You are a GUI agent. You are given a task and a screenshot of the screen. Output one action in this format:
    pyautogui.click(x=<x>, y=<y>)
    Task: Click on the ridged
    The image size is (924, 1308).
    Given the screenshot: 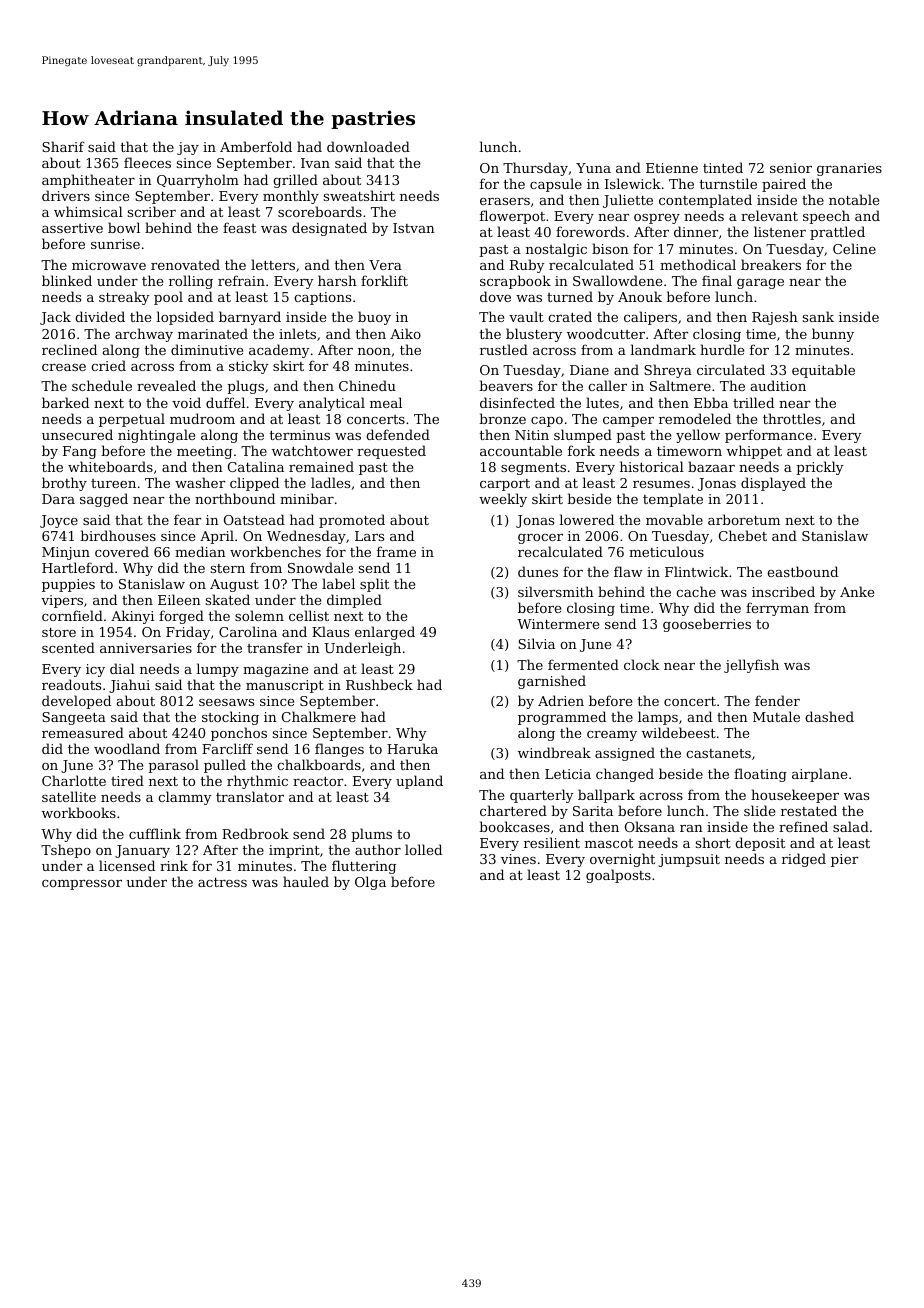 What is the action you would take?
    pyautogui.click(x=804, y=860)
